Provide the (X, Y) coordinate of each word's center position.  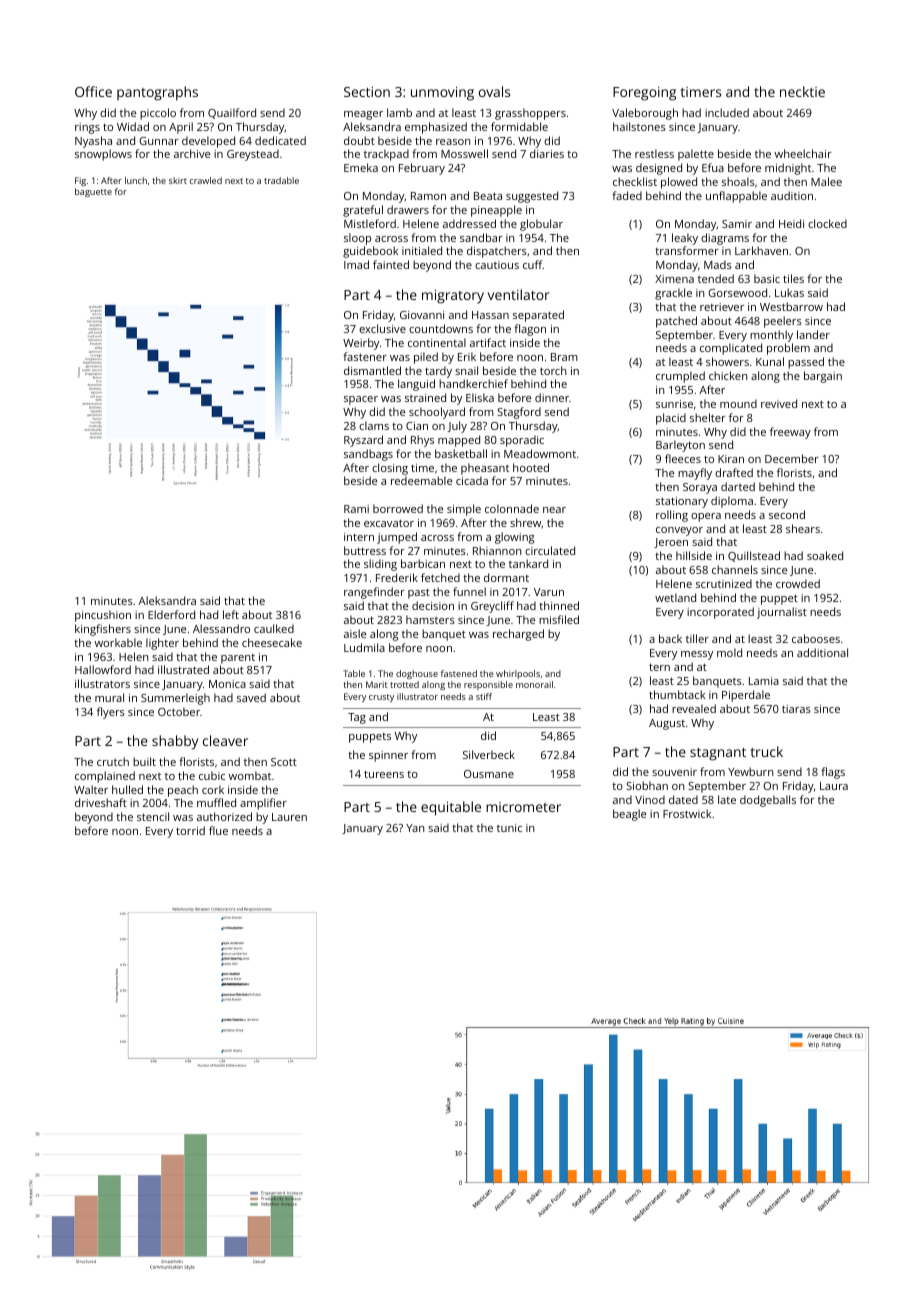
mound (738, 403)
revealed (694, 708)
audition (792, 195)
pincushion (103, 616)
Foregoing (644, 94)
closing (390, 469)
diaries (547, 153)
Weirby (361, 344)
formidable (519, 126)
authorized (224, 816)
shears (803, 528)
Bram (564, 357)
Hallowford (103, 669)
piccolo (158, 114)
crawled (206, 180)
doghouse (417, 674)
